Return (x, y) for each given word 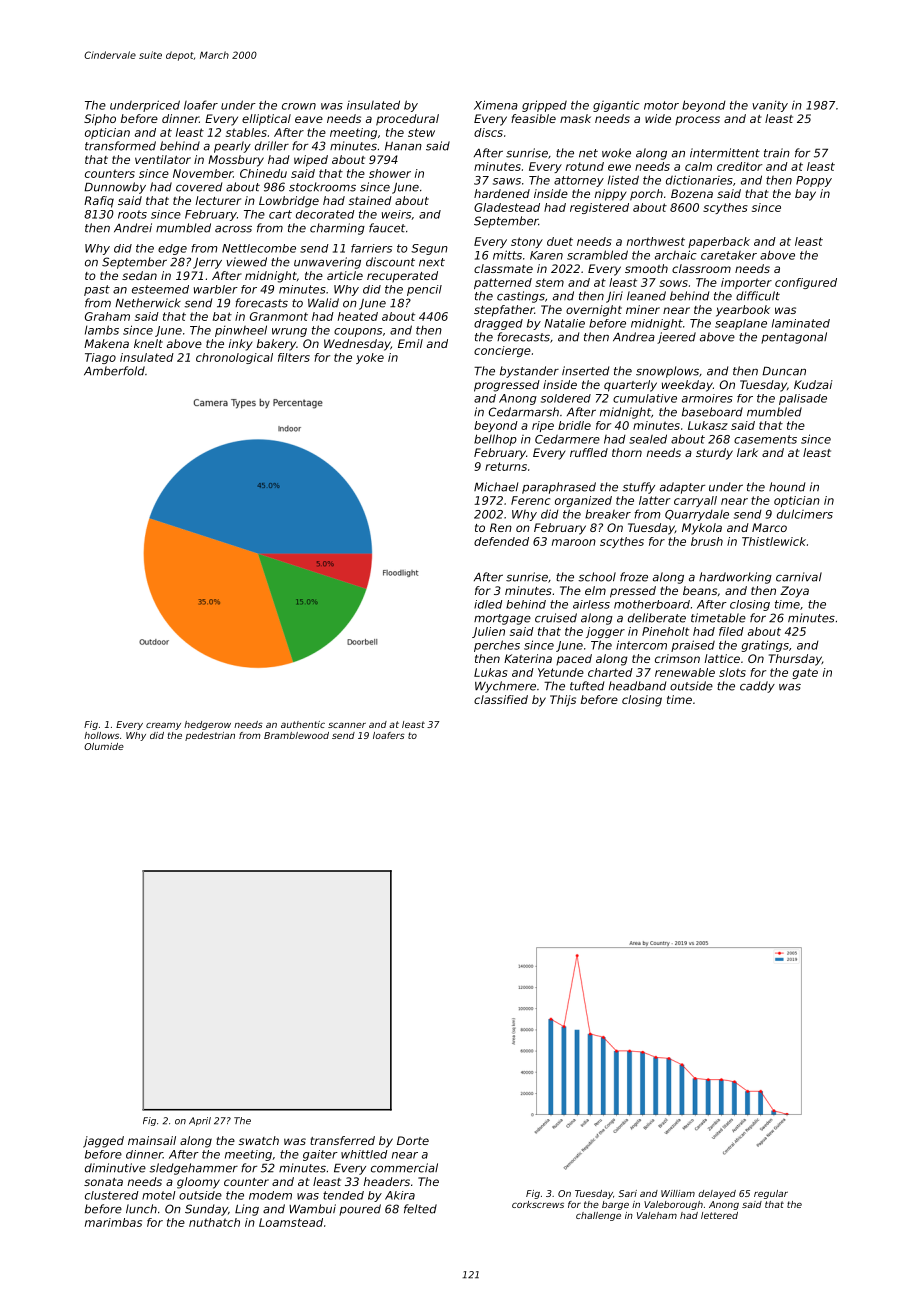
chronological (234, 358)
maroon (574, 542)
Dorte (413, 1140)
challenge (598, 1216)
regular (771, 1194)
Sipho (100, 120)
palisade (803, 399)
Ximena (496, 105)
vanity (770, 106)
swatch (258, 1140)
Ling (247, 1210)
